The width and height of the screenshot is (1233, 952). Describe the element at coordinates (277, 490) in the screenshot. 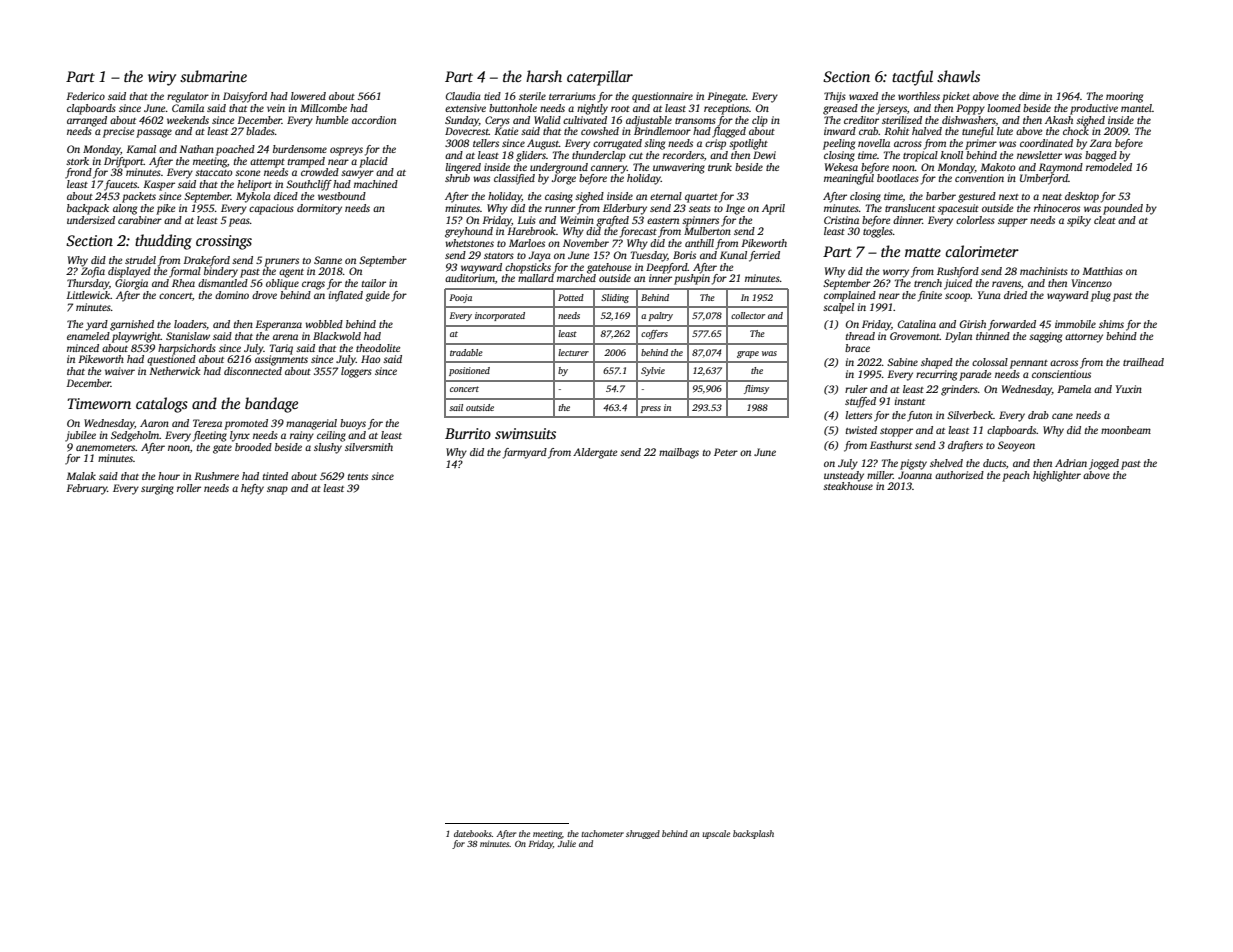

I see `snap` at that location.
